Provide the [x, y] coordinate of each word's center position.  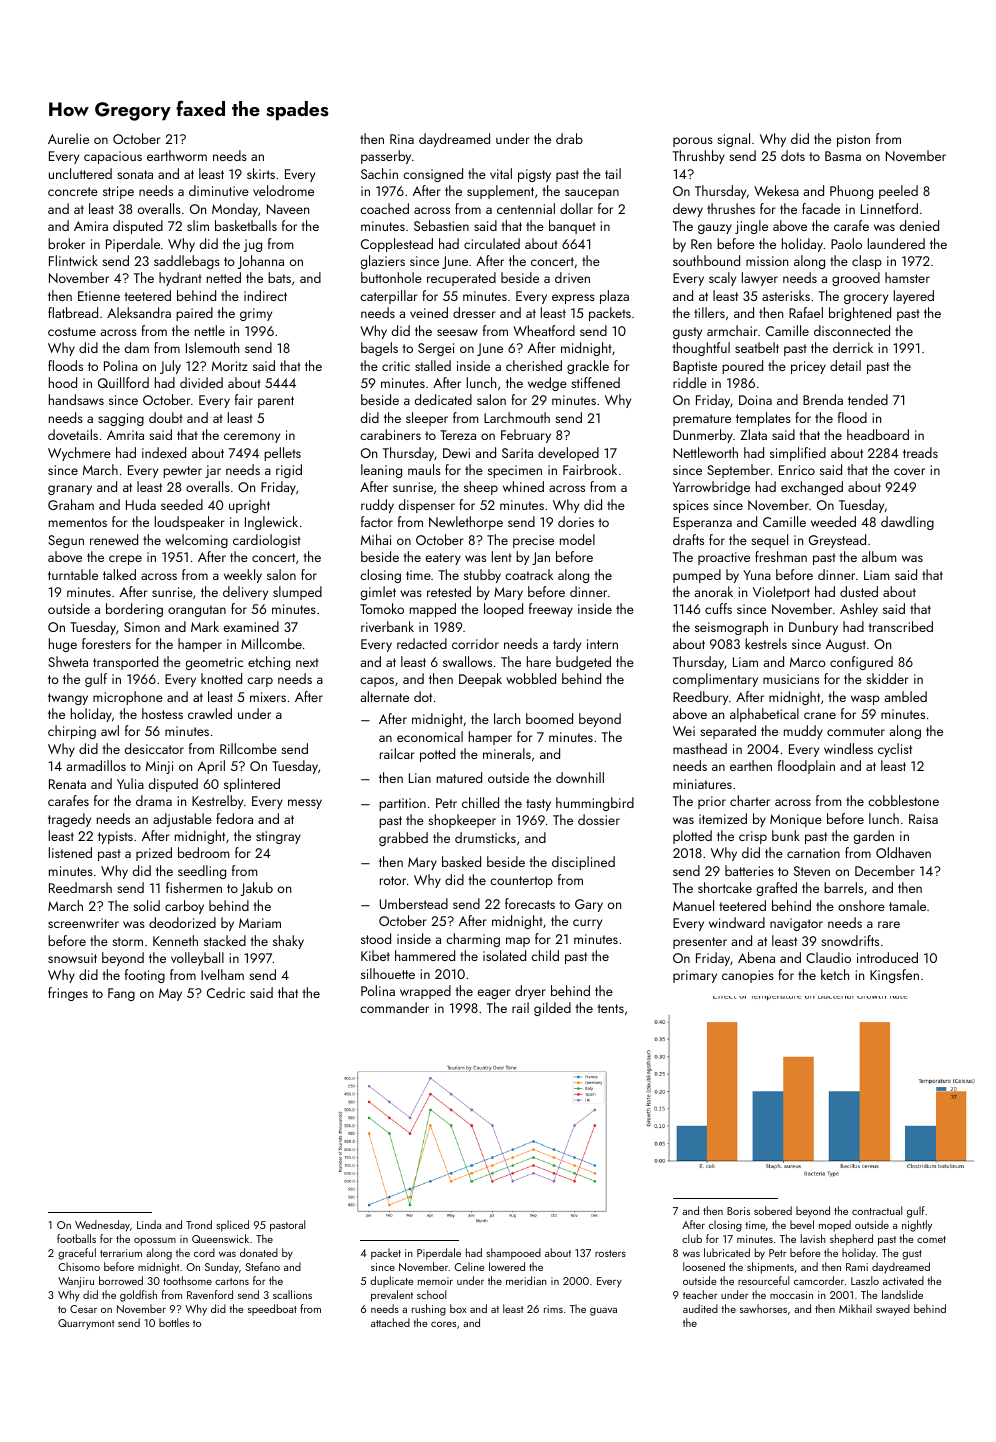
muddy [803, 732]
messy [305, 804]
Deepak [480, 680]
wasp [865, 700]
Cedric [226, 992]
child [545, 955]
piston [853, 140]
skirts [261, 173]
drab [569, 138]
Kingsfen [894, 976]
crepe [125, 560]
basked [461, 861]
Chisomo [79, 1266]
